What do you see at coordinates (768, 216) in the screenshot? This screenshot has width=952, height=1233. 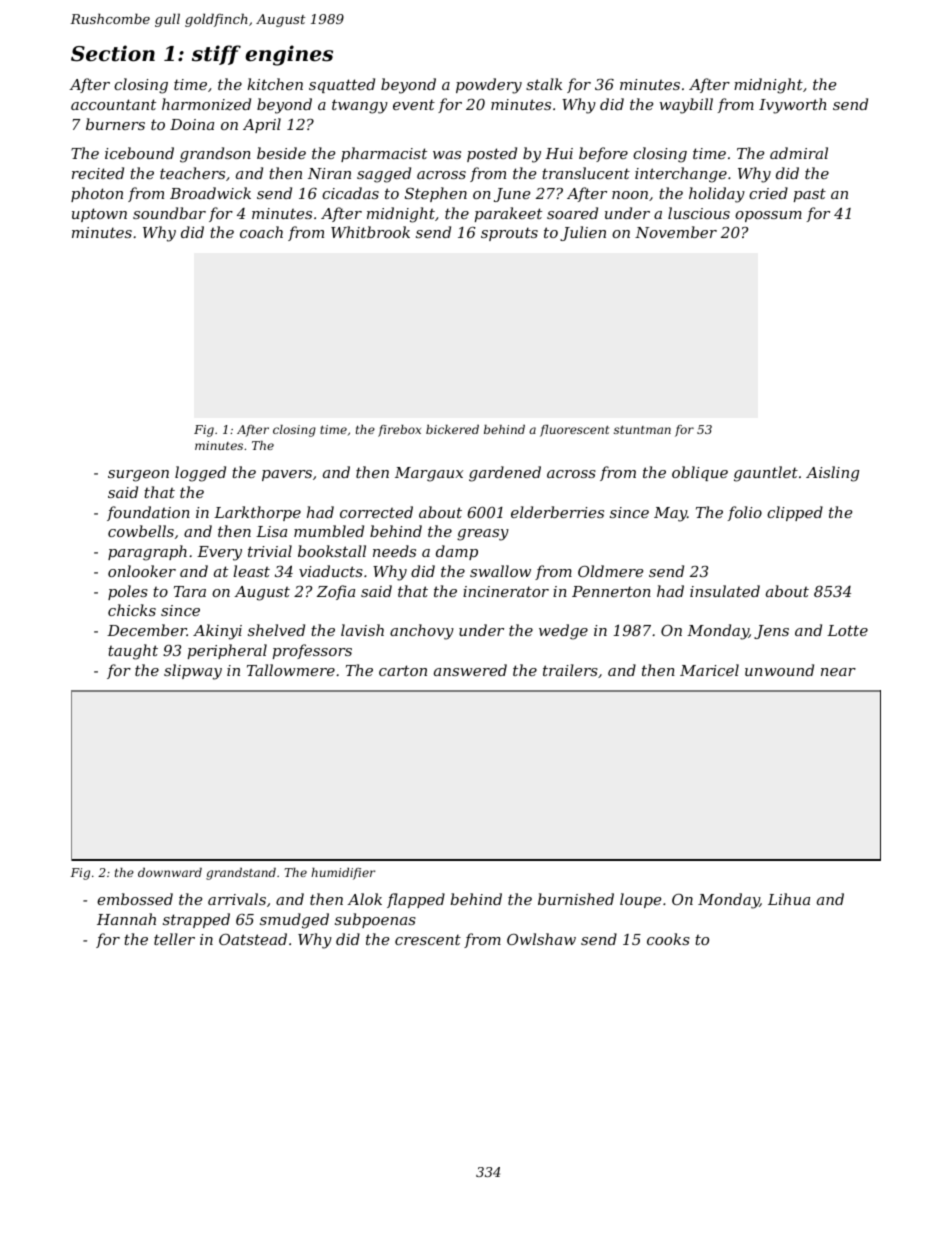 I see `opossum` at bounding box center [768, 216].
